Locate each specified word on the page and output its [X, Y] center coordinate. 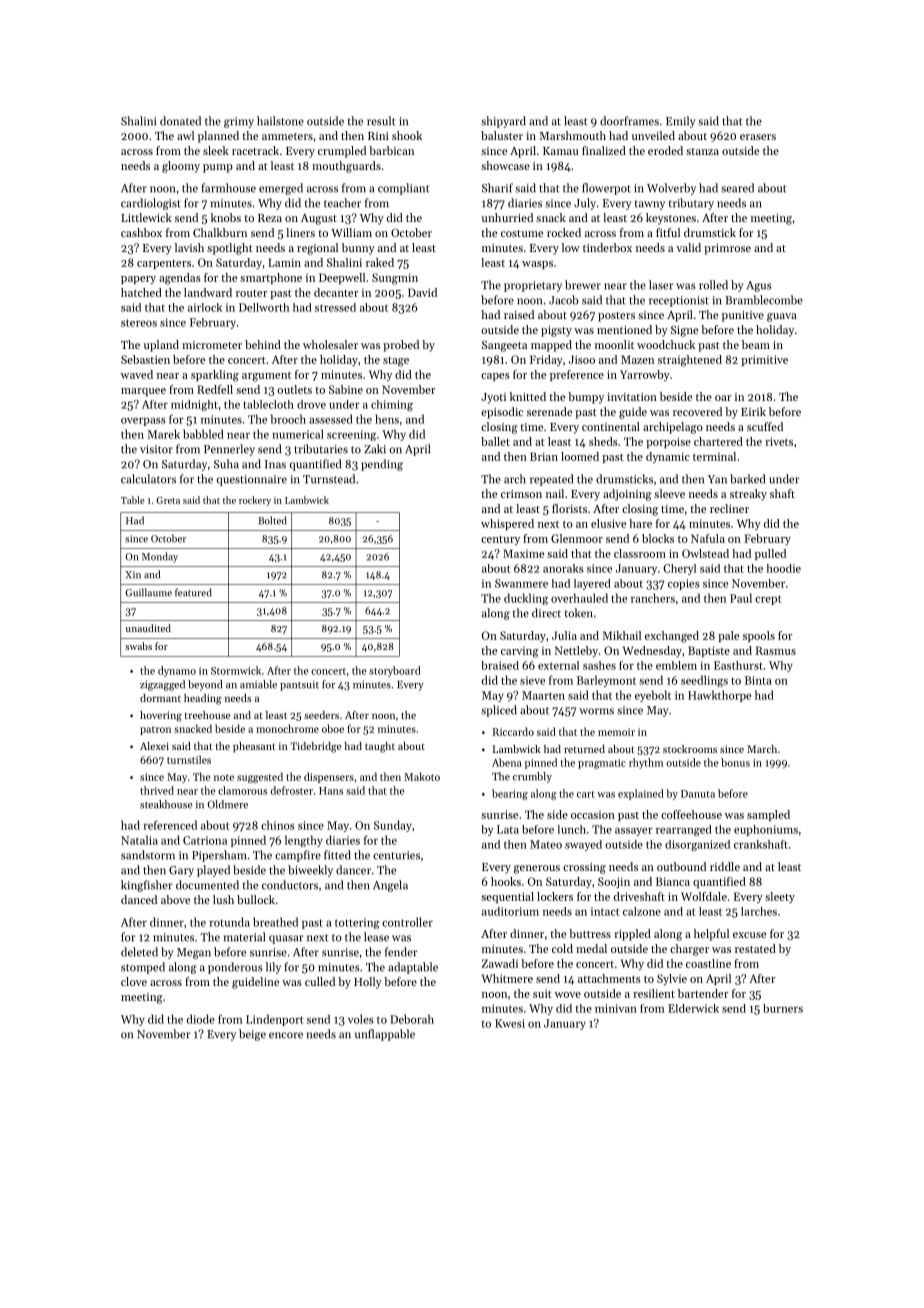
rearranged [684, 830]
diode [201, 1019]
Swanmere [521, 583]
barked [747, 479]
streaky [748, 495]
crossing [584, 868]
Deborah [412, 1019]
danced [139, 899]
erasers [758, 137]
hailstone [280, 121]
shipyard [503, 122]
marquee [143, 392]
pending [382, 465]
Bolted [272, 520]
